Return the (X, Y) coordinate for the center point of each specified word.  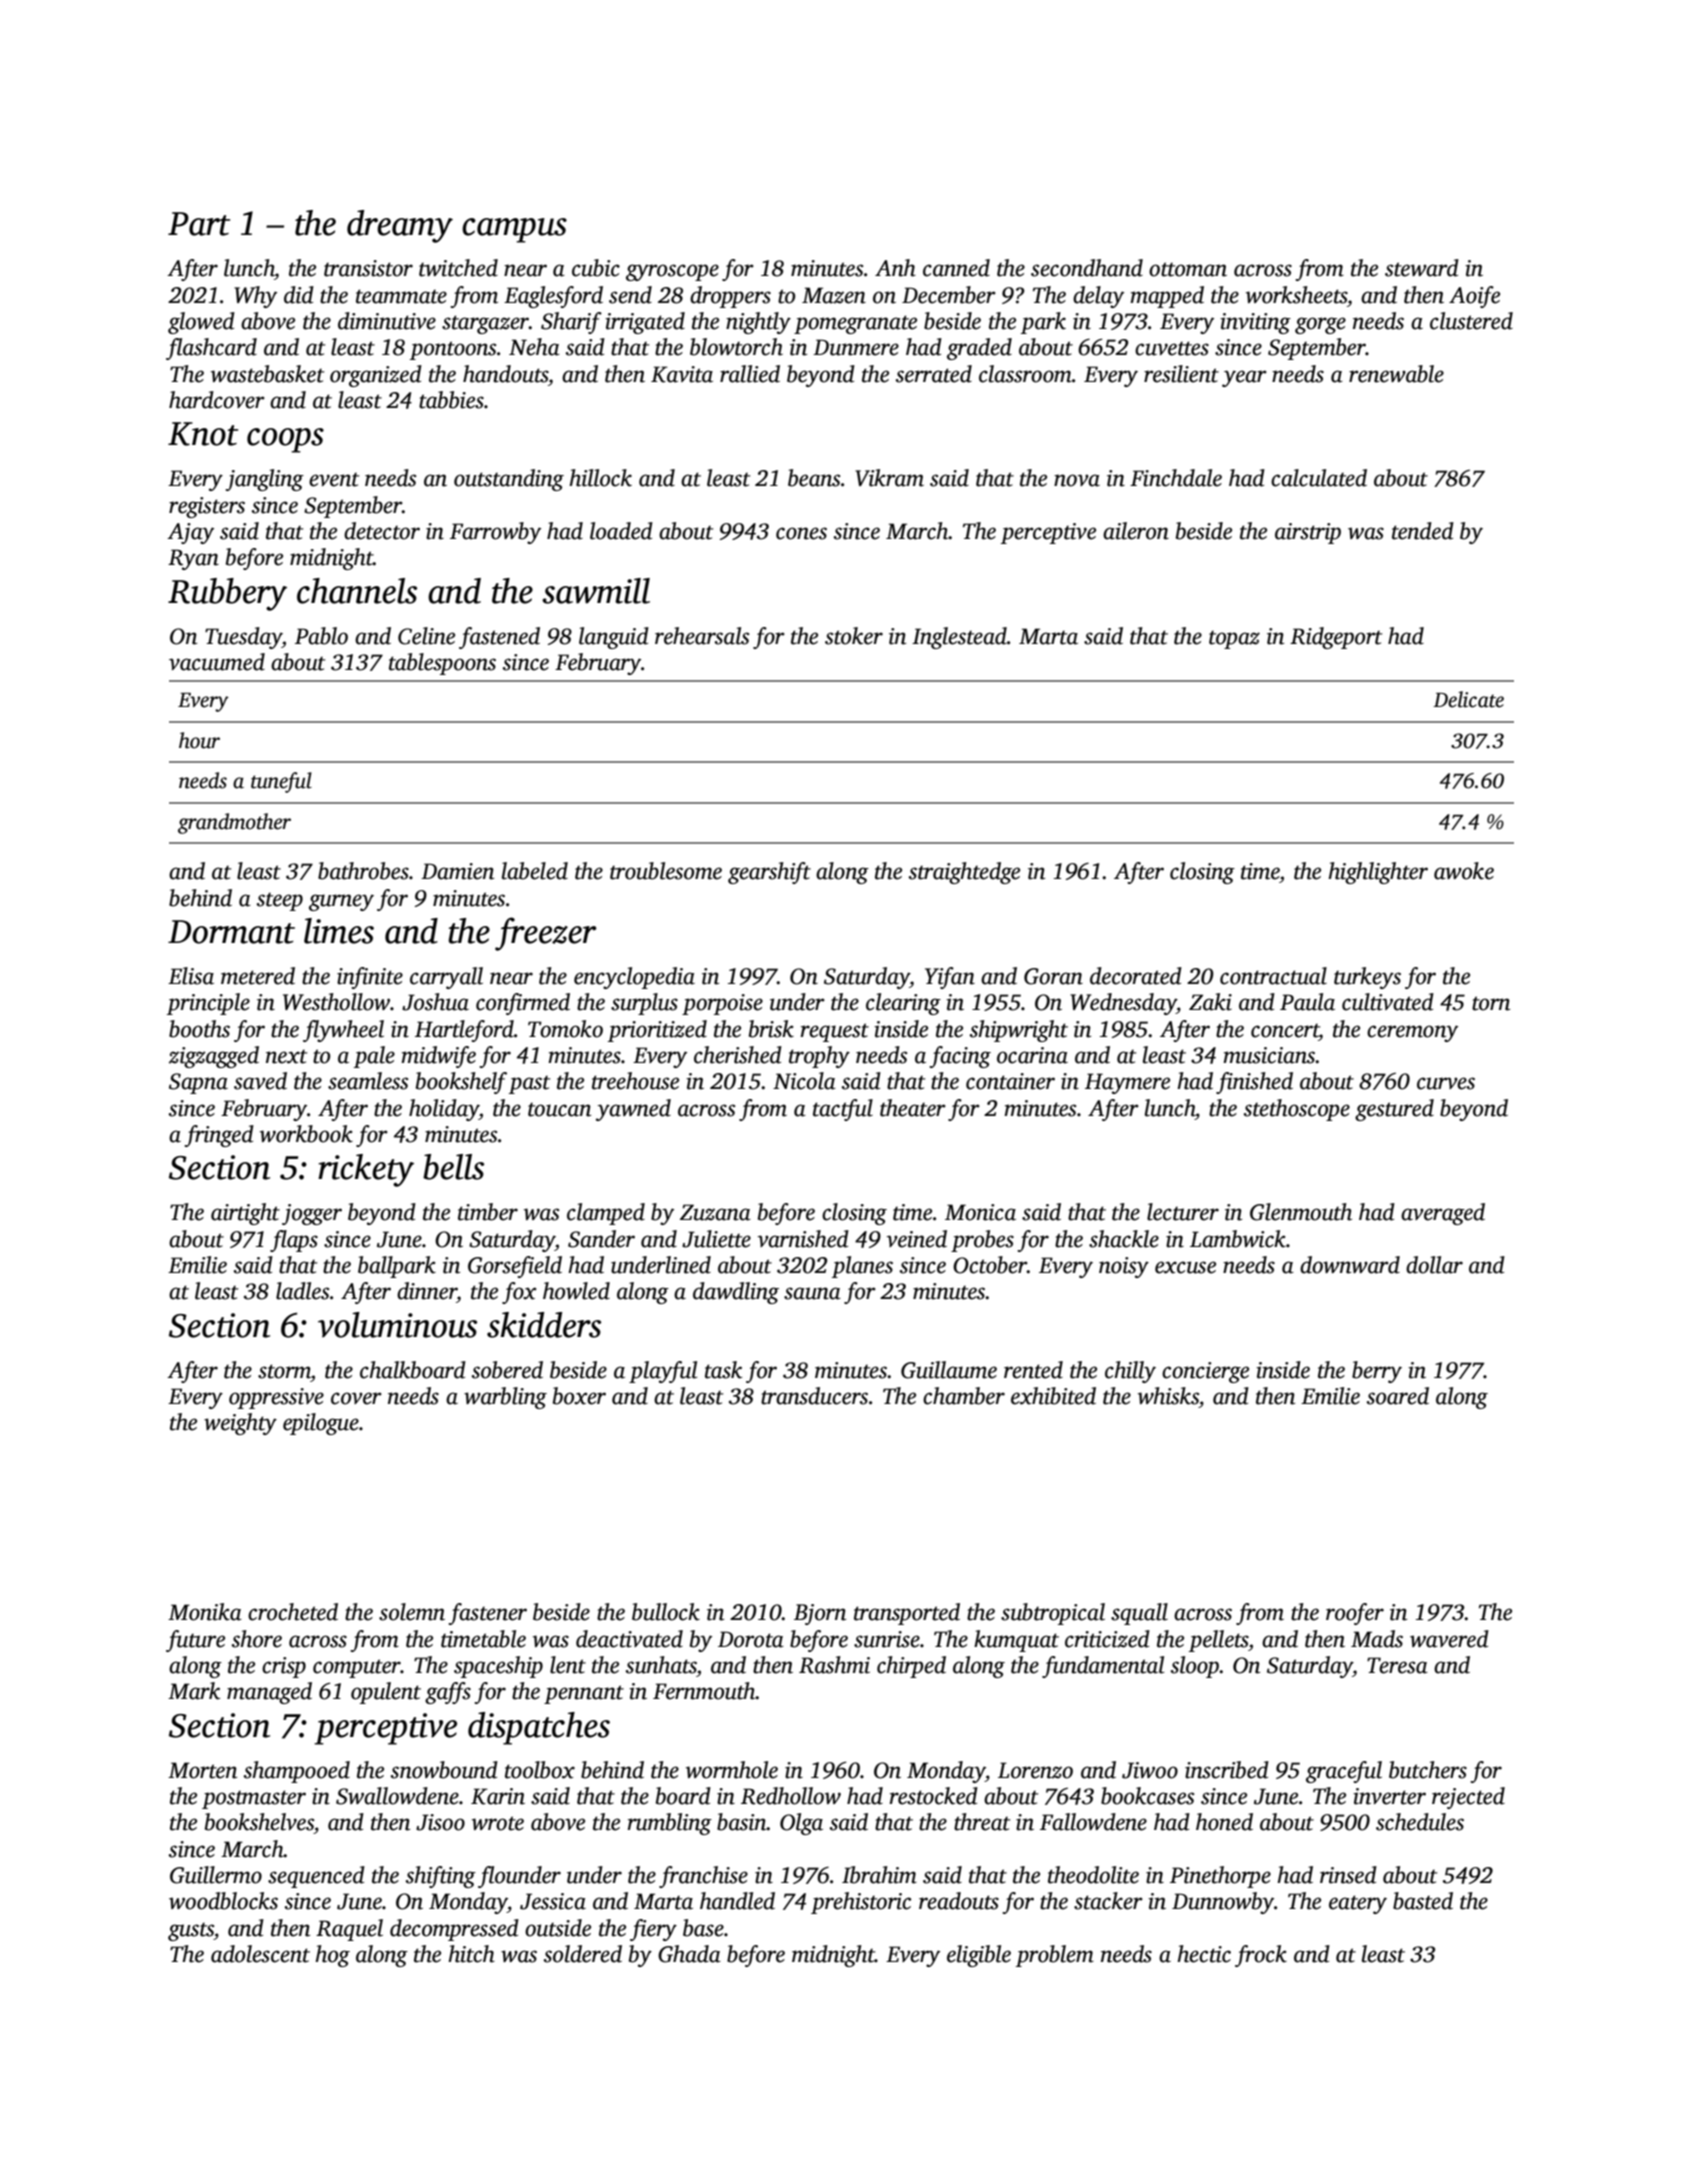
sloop (1195, 1667)
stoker (854, 636)
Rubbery (227, 594)
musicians (1269, 1055)
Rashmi (834, 1665)
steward (1422, 268)
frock (1261, 1956)
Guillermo (216, 1875)
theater (913, 1108)
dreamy (400, 226)
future (195, 1641)
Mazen (834, 295)
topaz (1234, 639)
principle (208, 1004)
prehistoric (861, 1903)
